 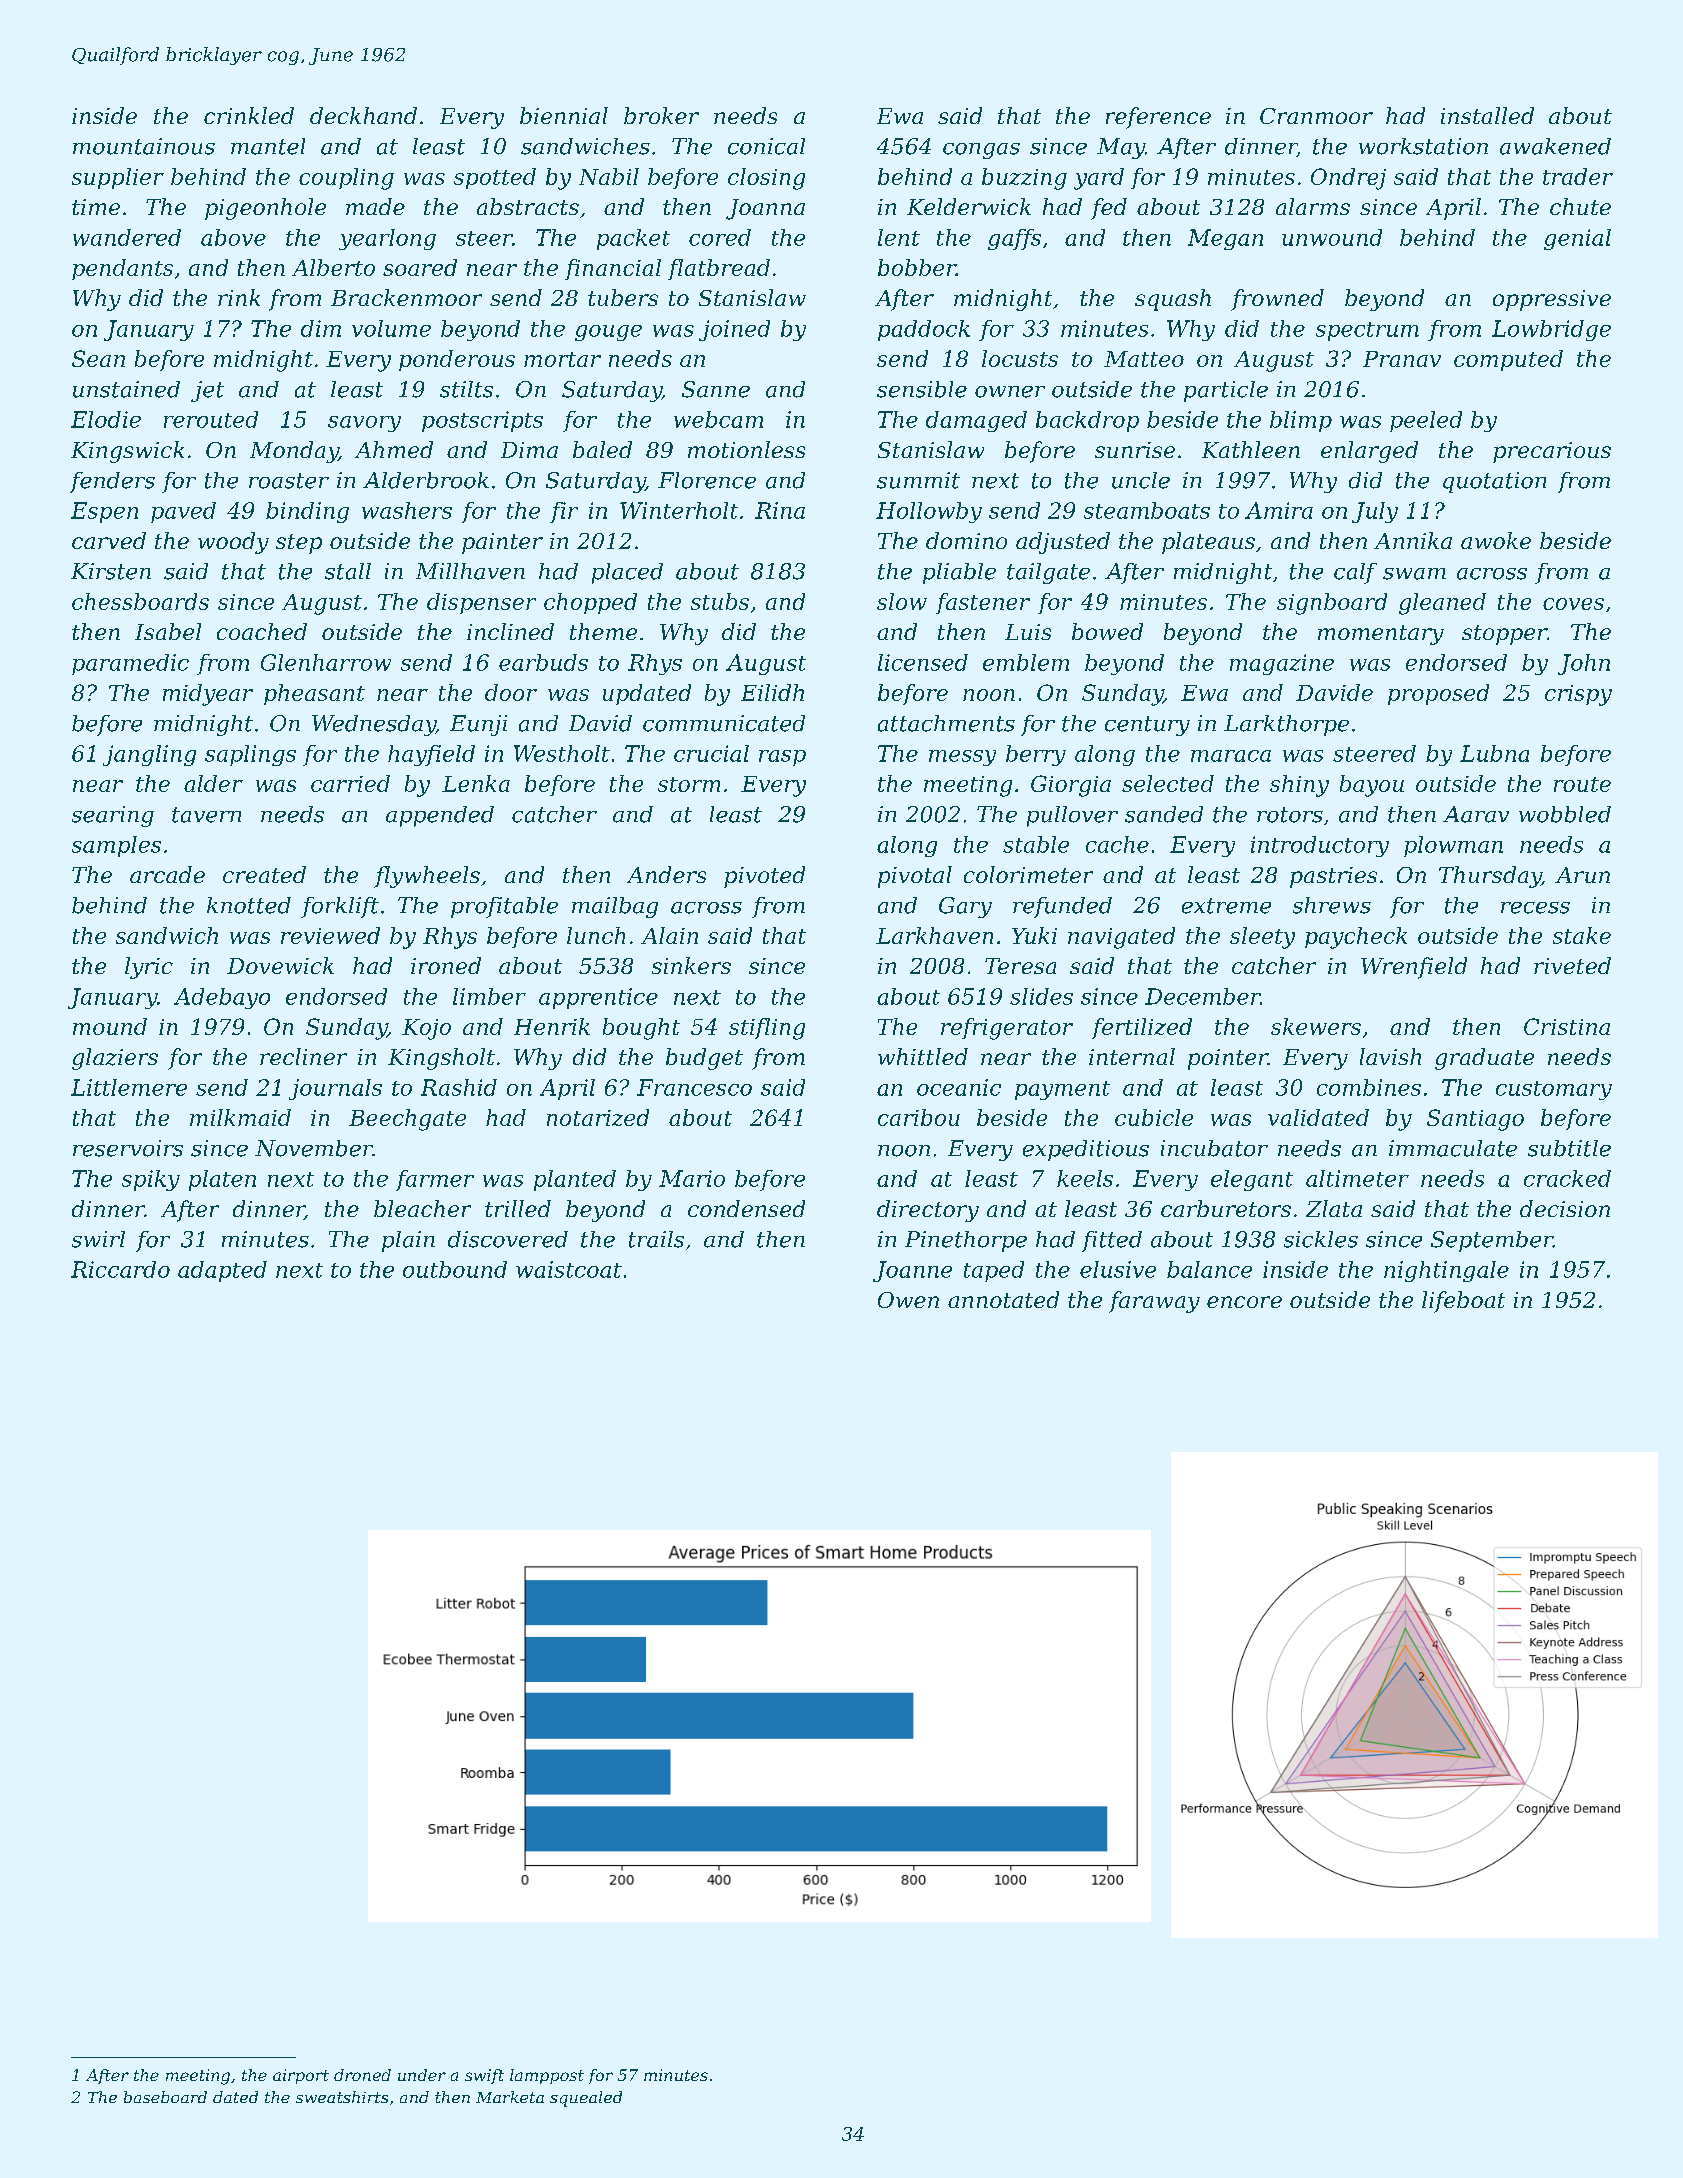 What do you see at coordinates (1414, 968) in the screenshot?
I see `Wrenfield` at bounding box center [1414, 968].
